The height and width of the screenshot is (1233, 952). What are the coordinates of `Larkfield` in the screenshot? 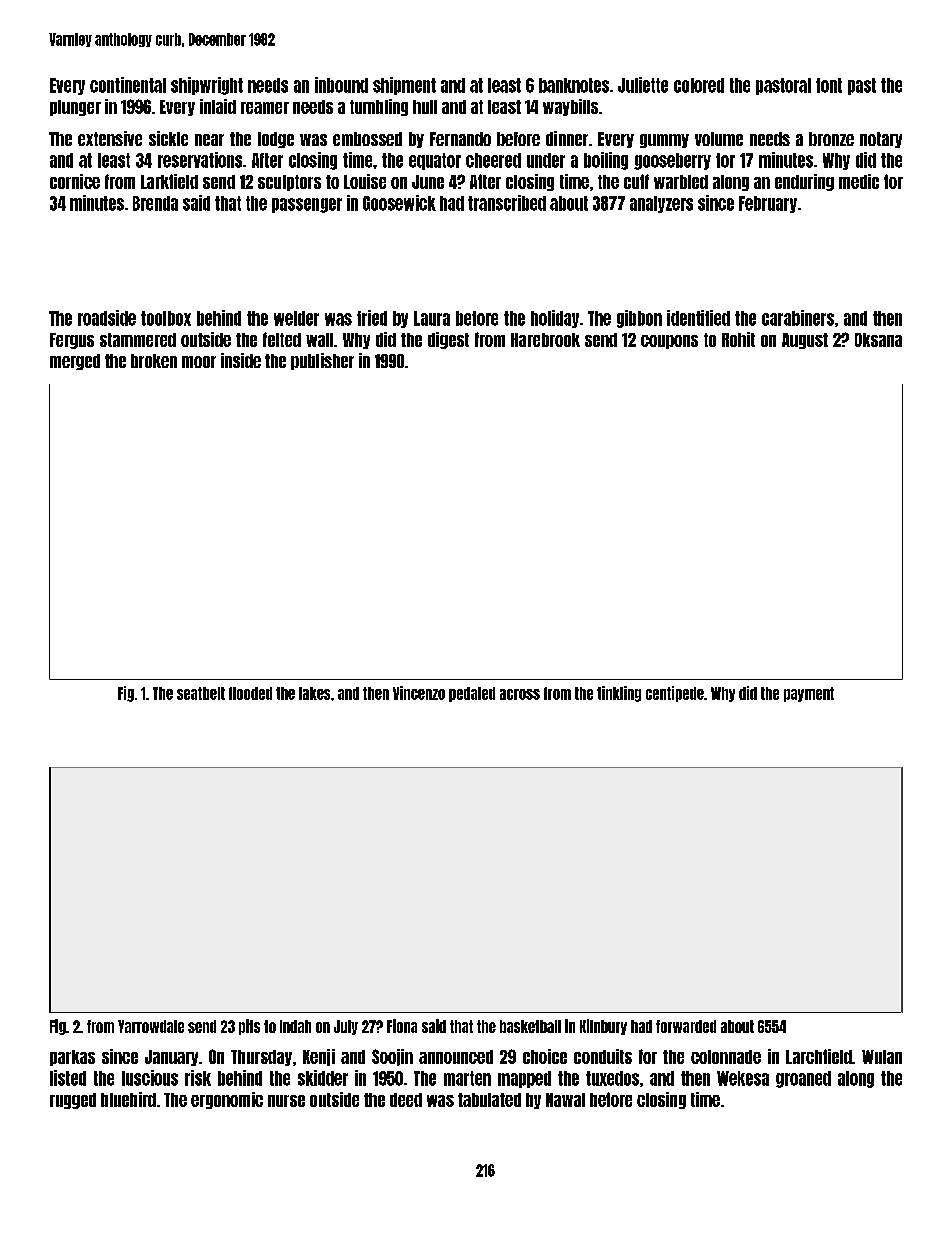 It's located at (169, 181).
